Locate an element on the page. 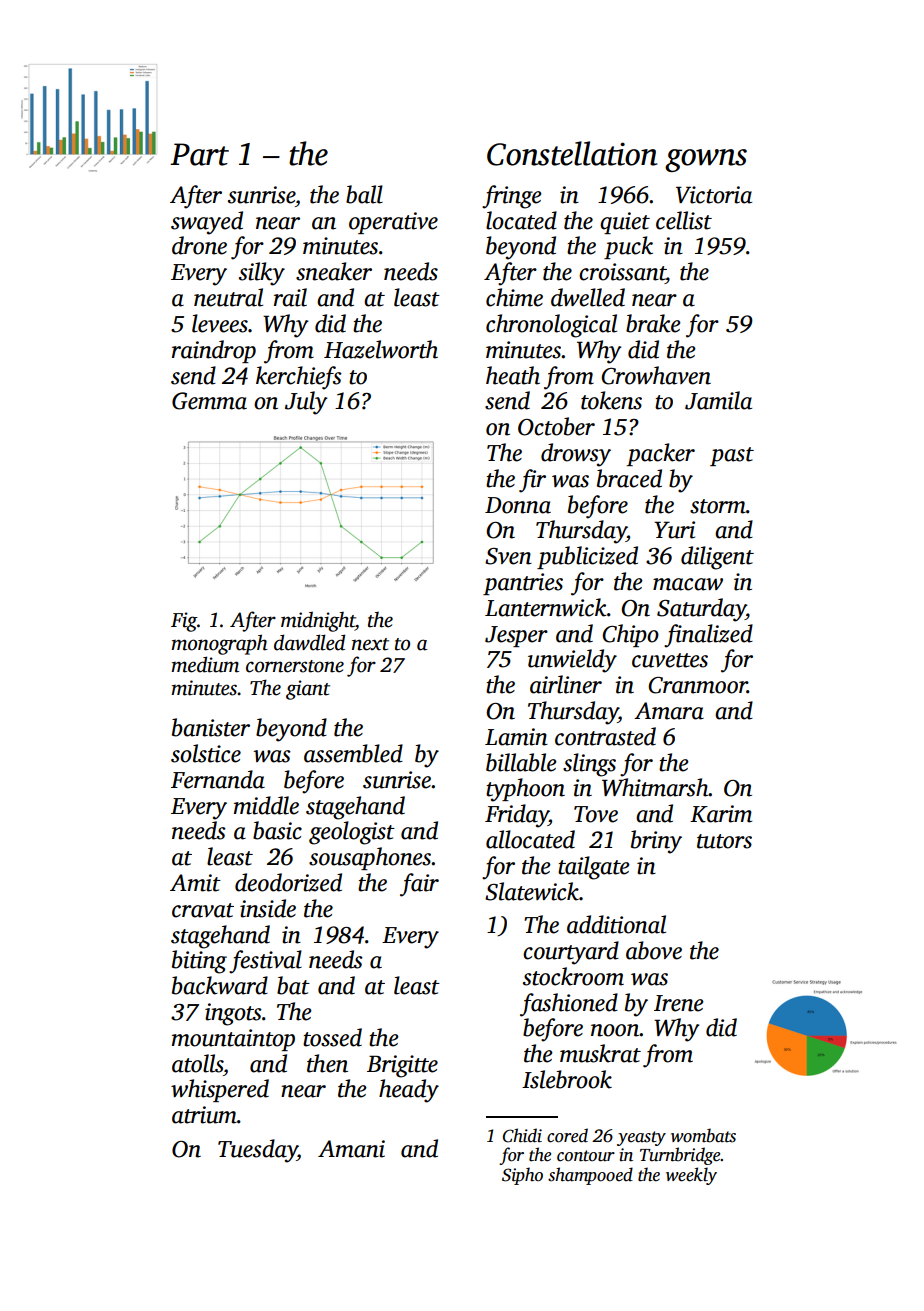  finalized is located at coordinates (708, 636).
